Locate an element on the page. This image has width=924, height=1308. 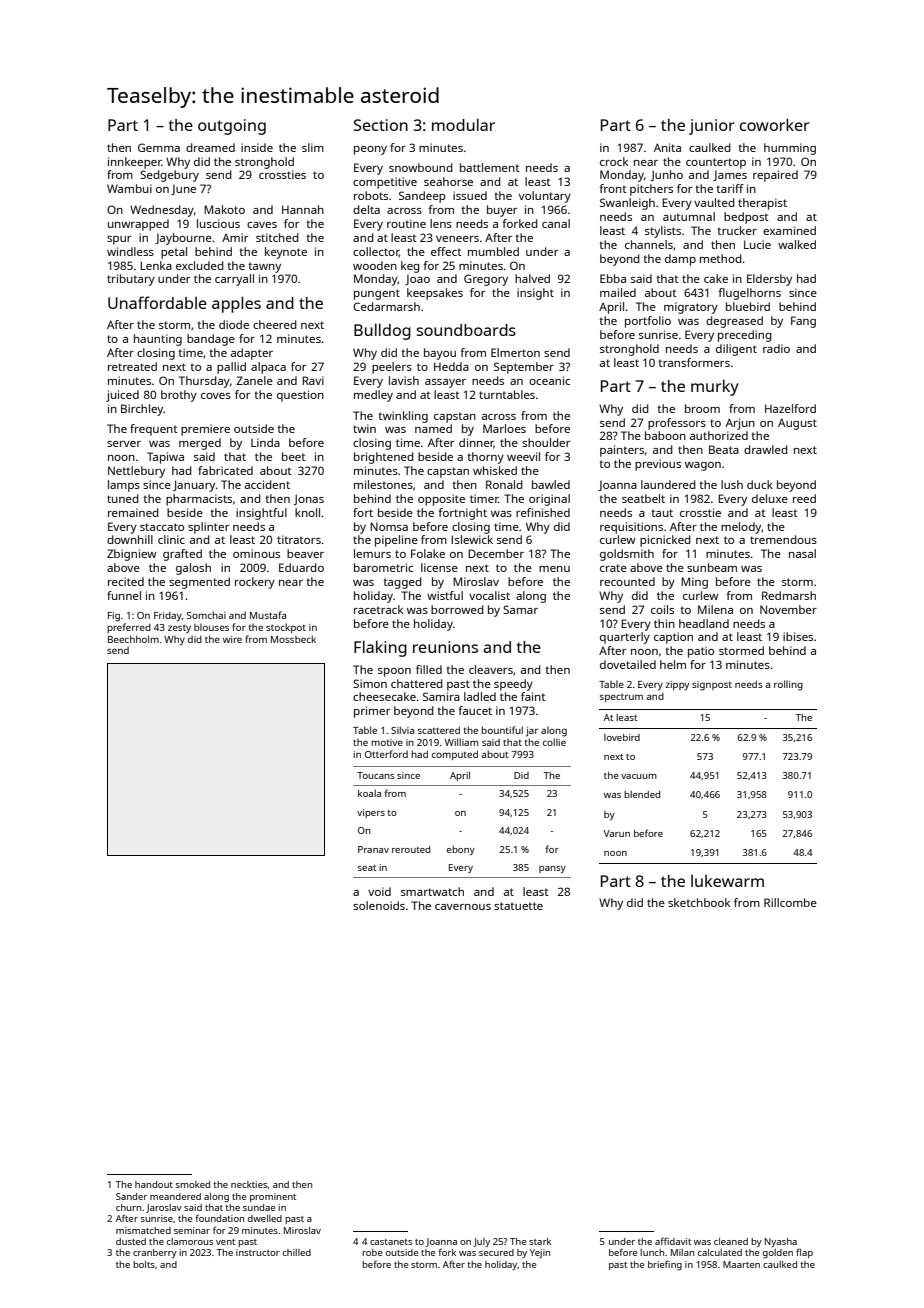
accident is located at coordinates (267, 484).
